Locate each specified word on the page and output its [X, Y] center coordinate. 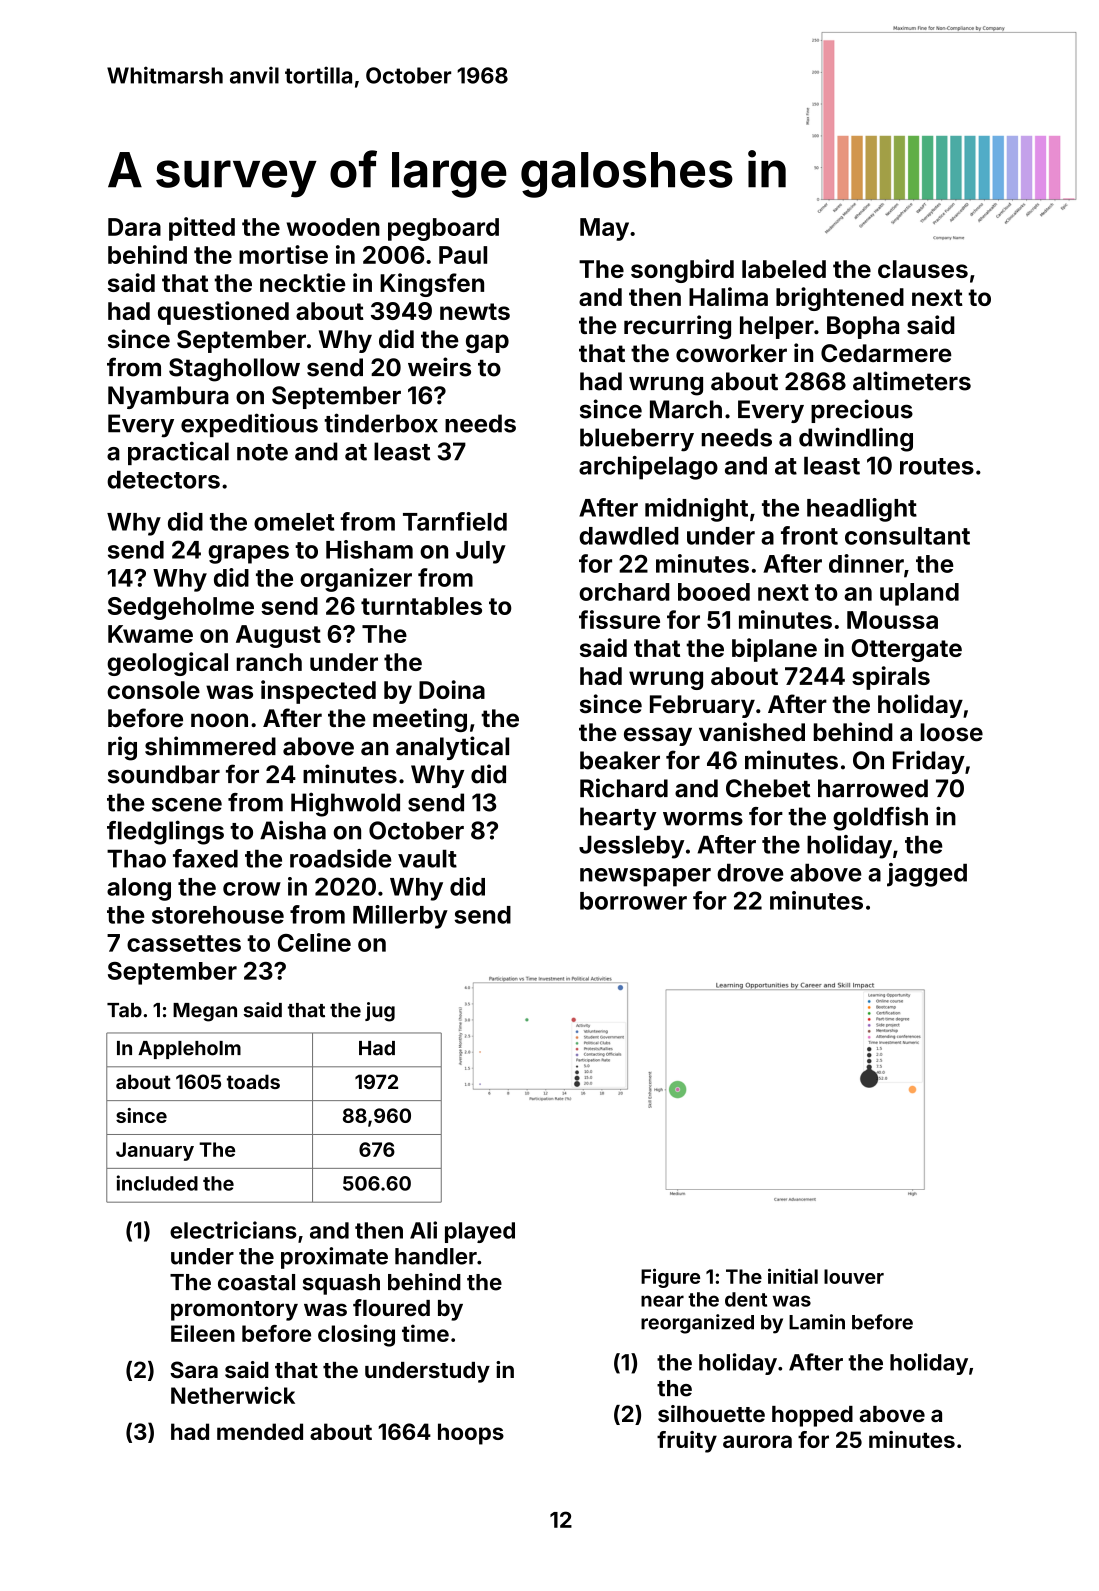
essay [658, 736]
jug [380, 1012]
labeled [784, 269]
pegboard [443, 229]
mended [260, 1431]
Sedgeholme [181, 608]
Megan [205, 1012]
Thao [136, 859]
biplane [774, 650]
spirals [891, 678]
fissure [619, 619]
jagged [927, 875]
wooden [333, 227]
